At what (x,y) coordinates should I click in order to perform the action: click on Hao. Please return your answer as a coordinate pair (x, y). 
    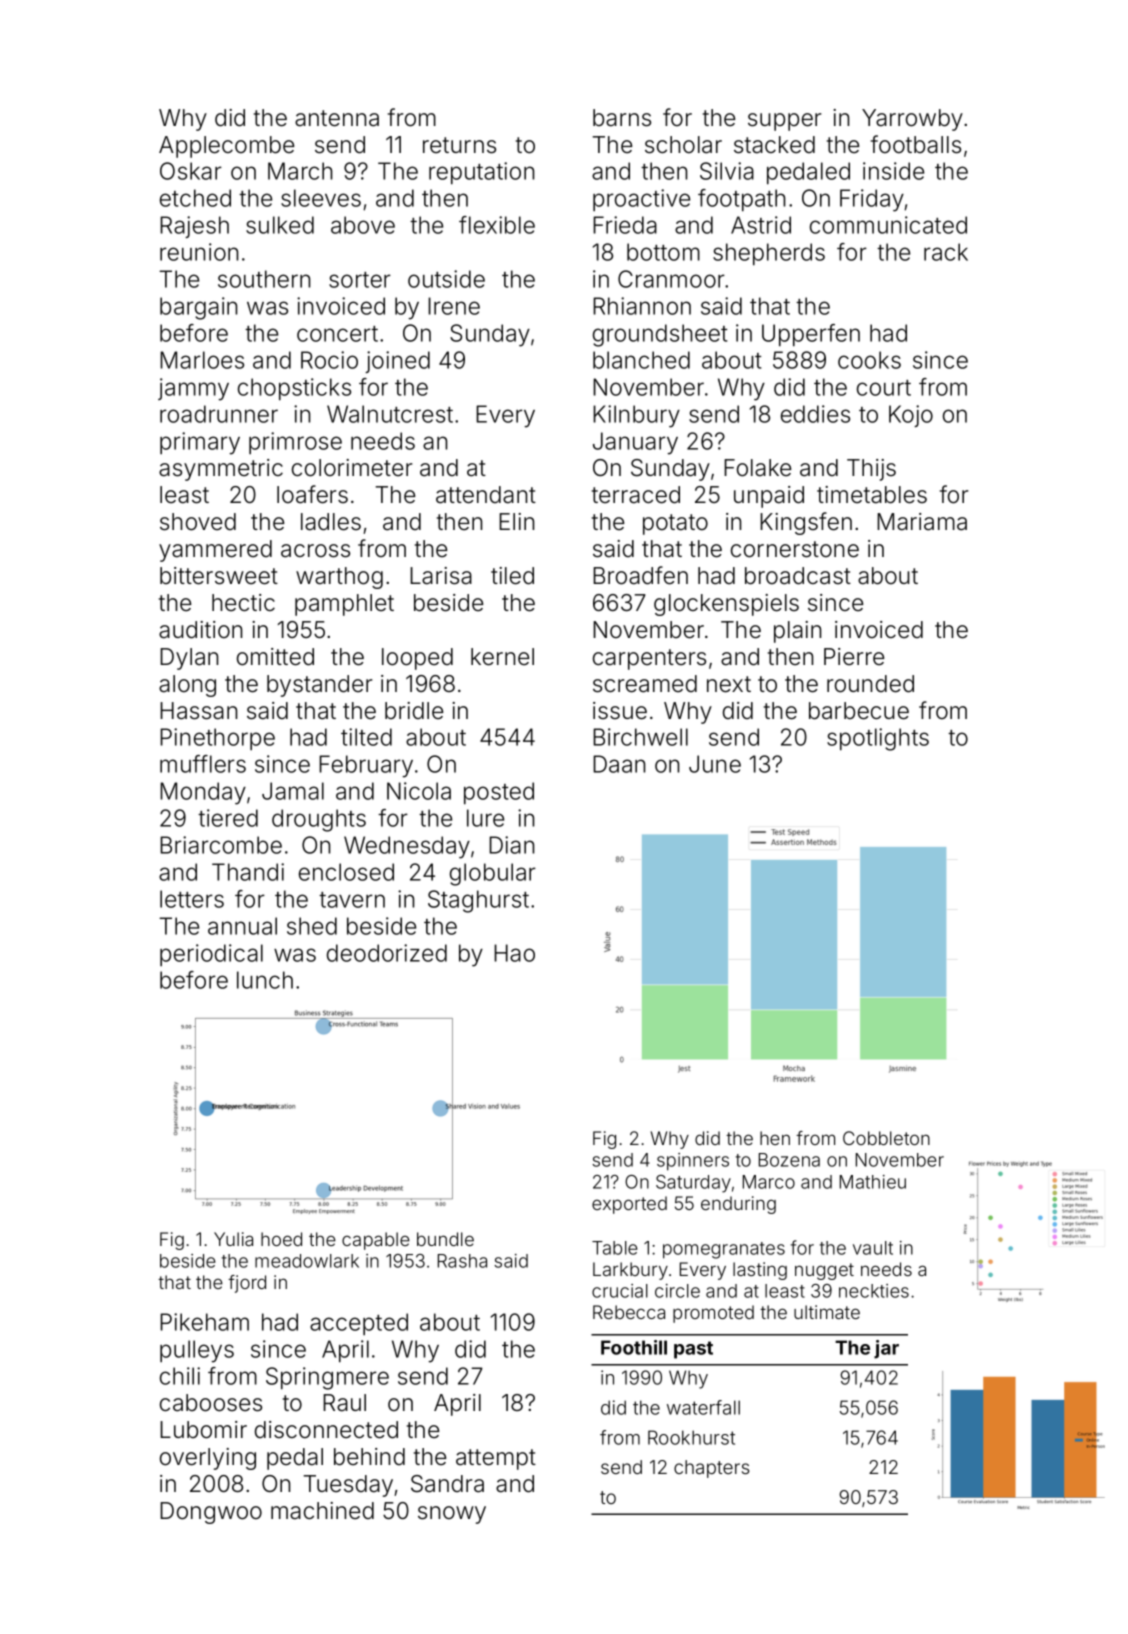
    Looking at the image, I should click on (514, 953).
